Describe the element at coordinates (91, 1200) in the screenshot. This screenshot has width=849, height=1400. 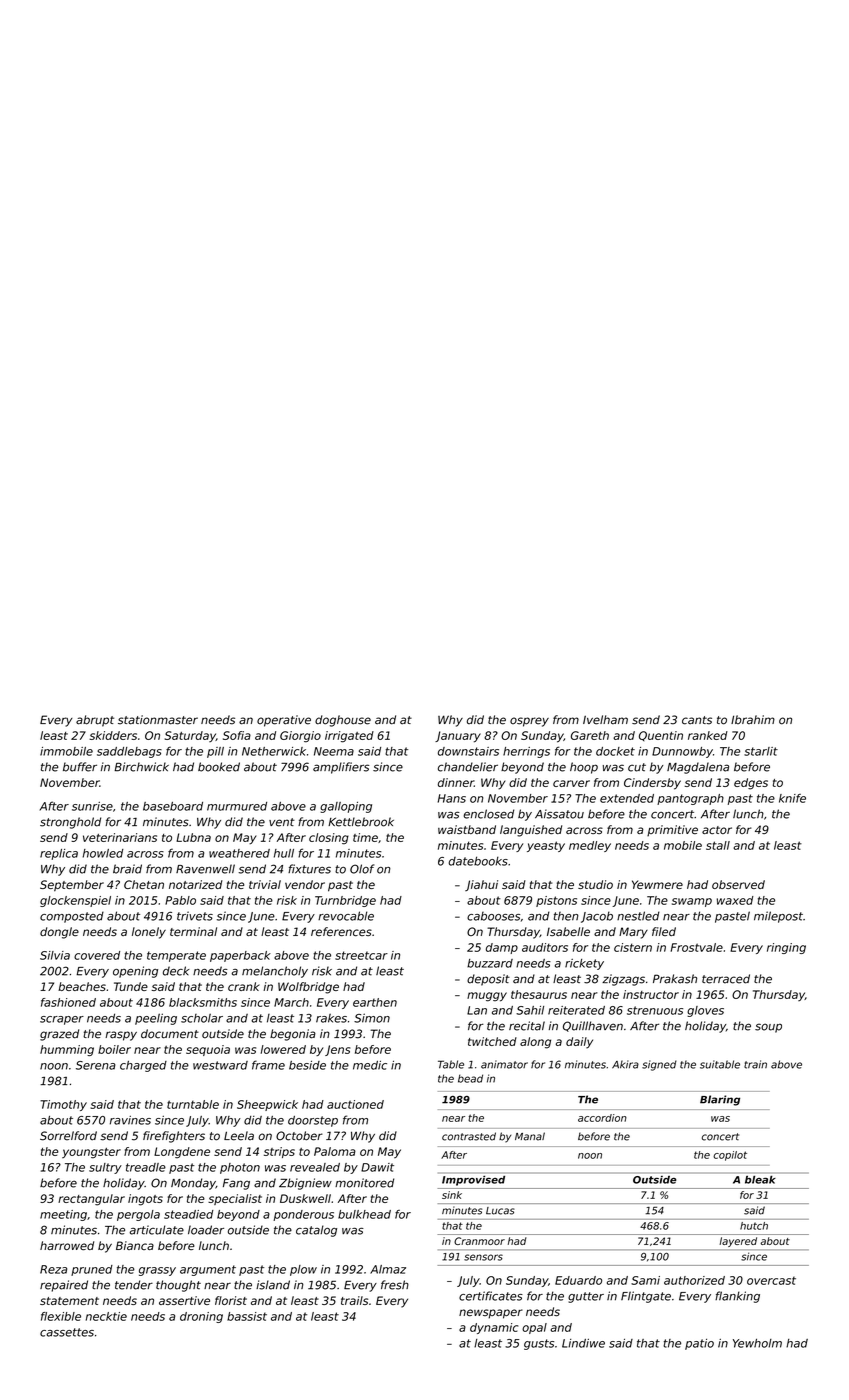
I see `rectangular` at that location.
